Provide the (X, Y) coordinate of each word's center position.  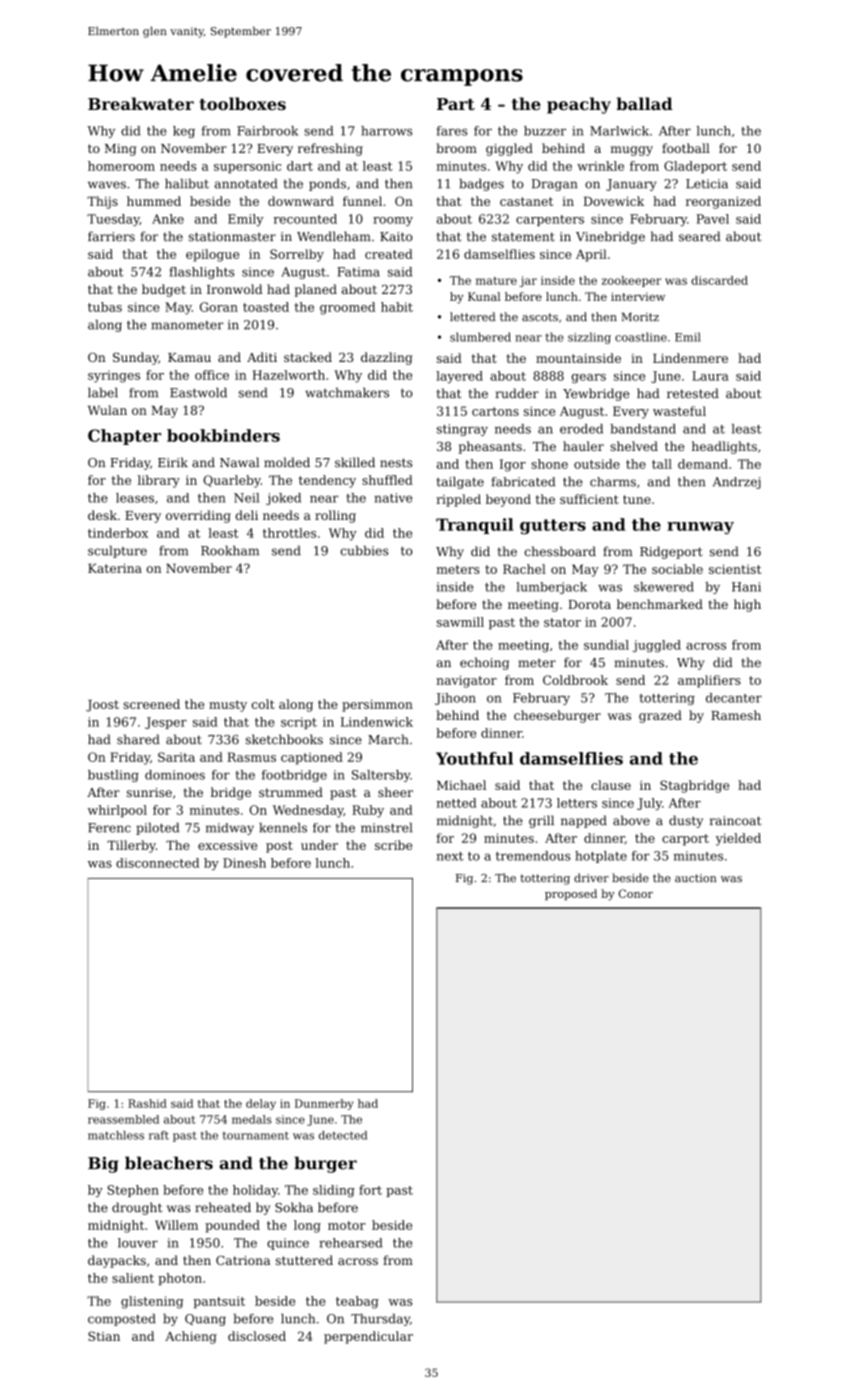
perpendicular (368, 1337)
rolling (335, 516)
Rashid (147, 1103)
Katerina (115, 568)
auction (696, 878)
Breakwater (141, 103)
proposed (571, 894)
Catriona (243, 1260)
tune (637, 499)
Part (456, 104)
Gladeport (695, 167)
